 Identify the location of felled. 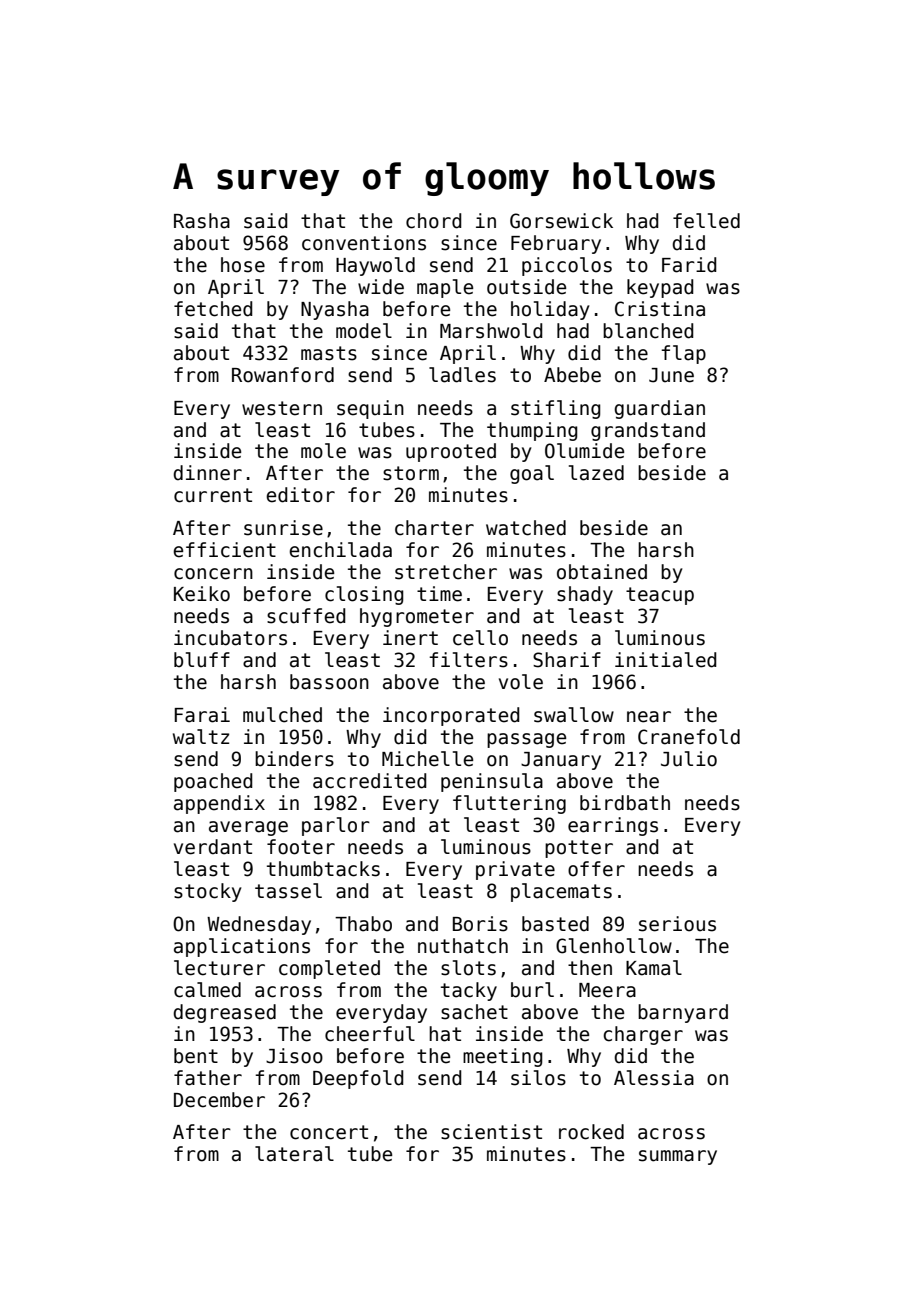
(706, 221).
